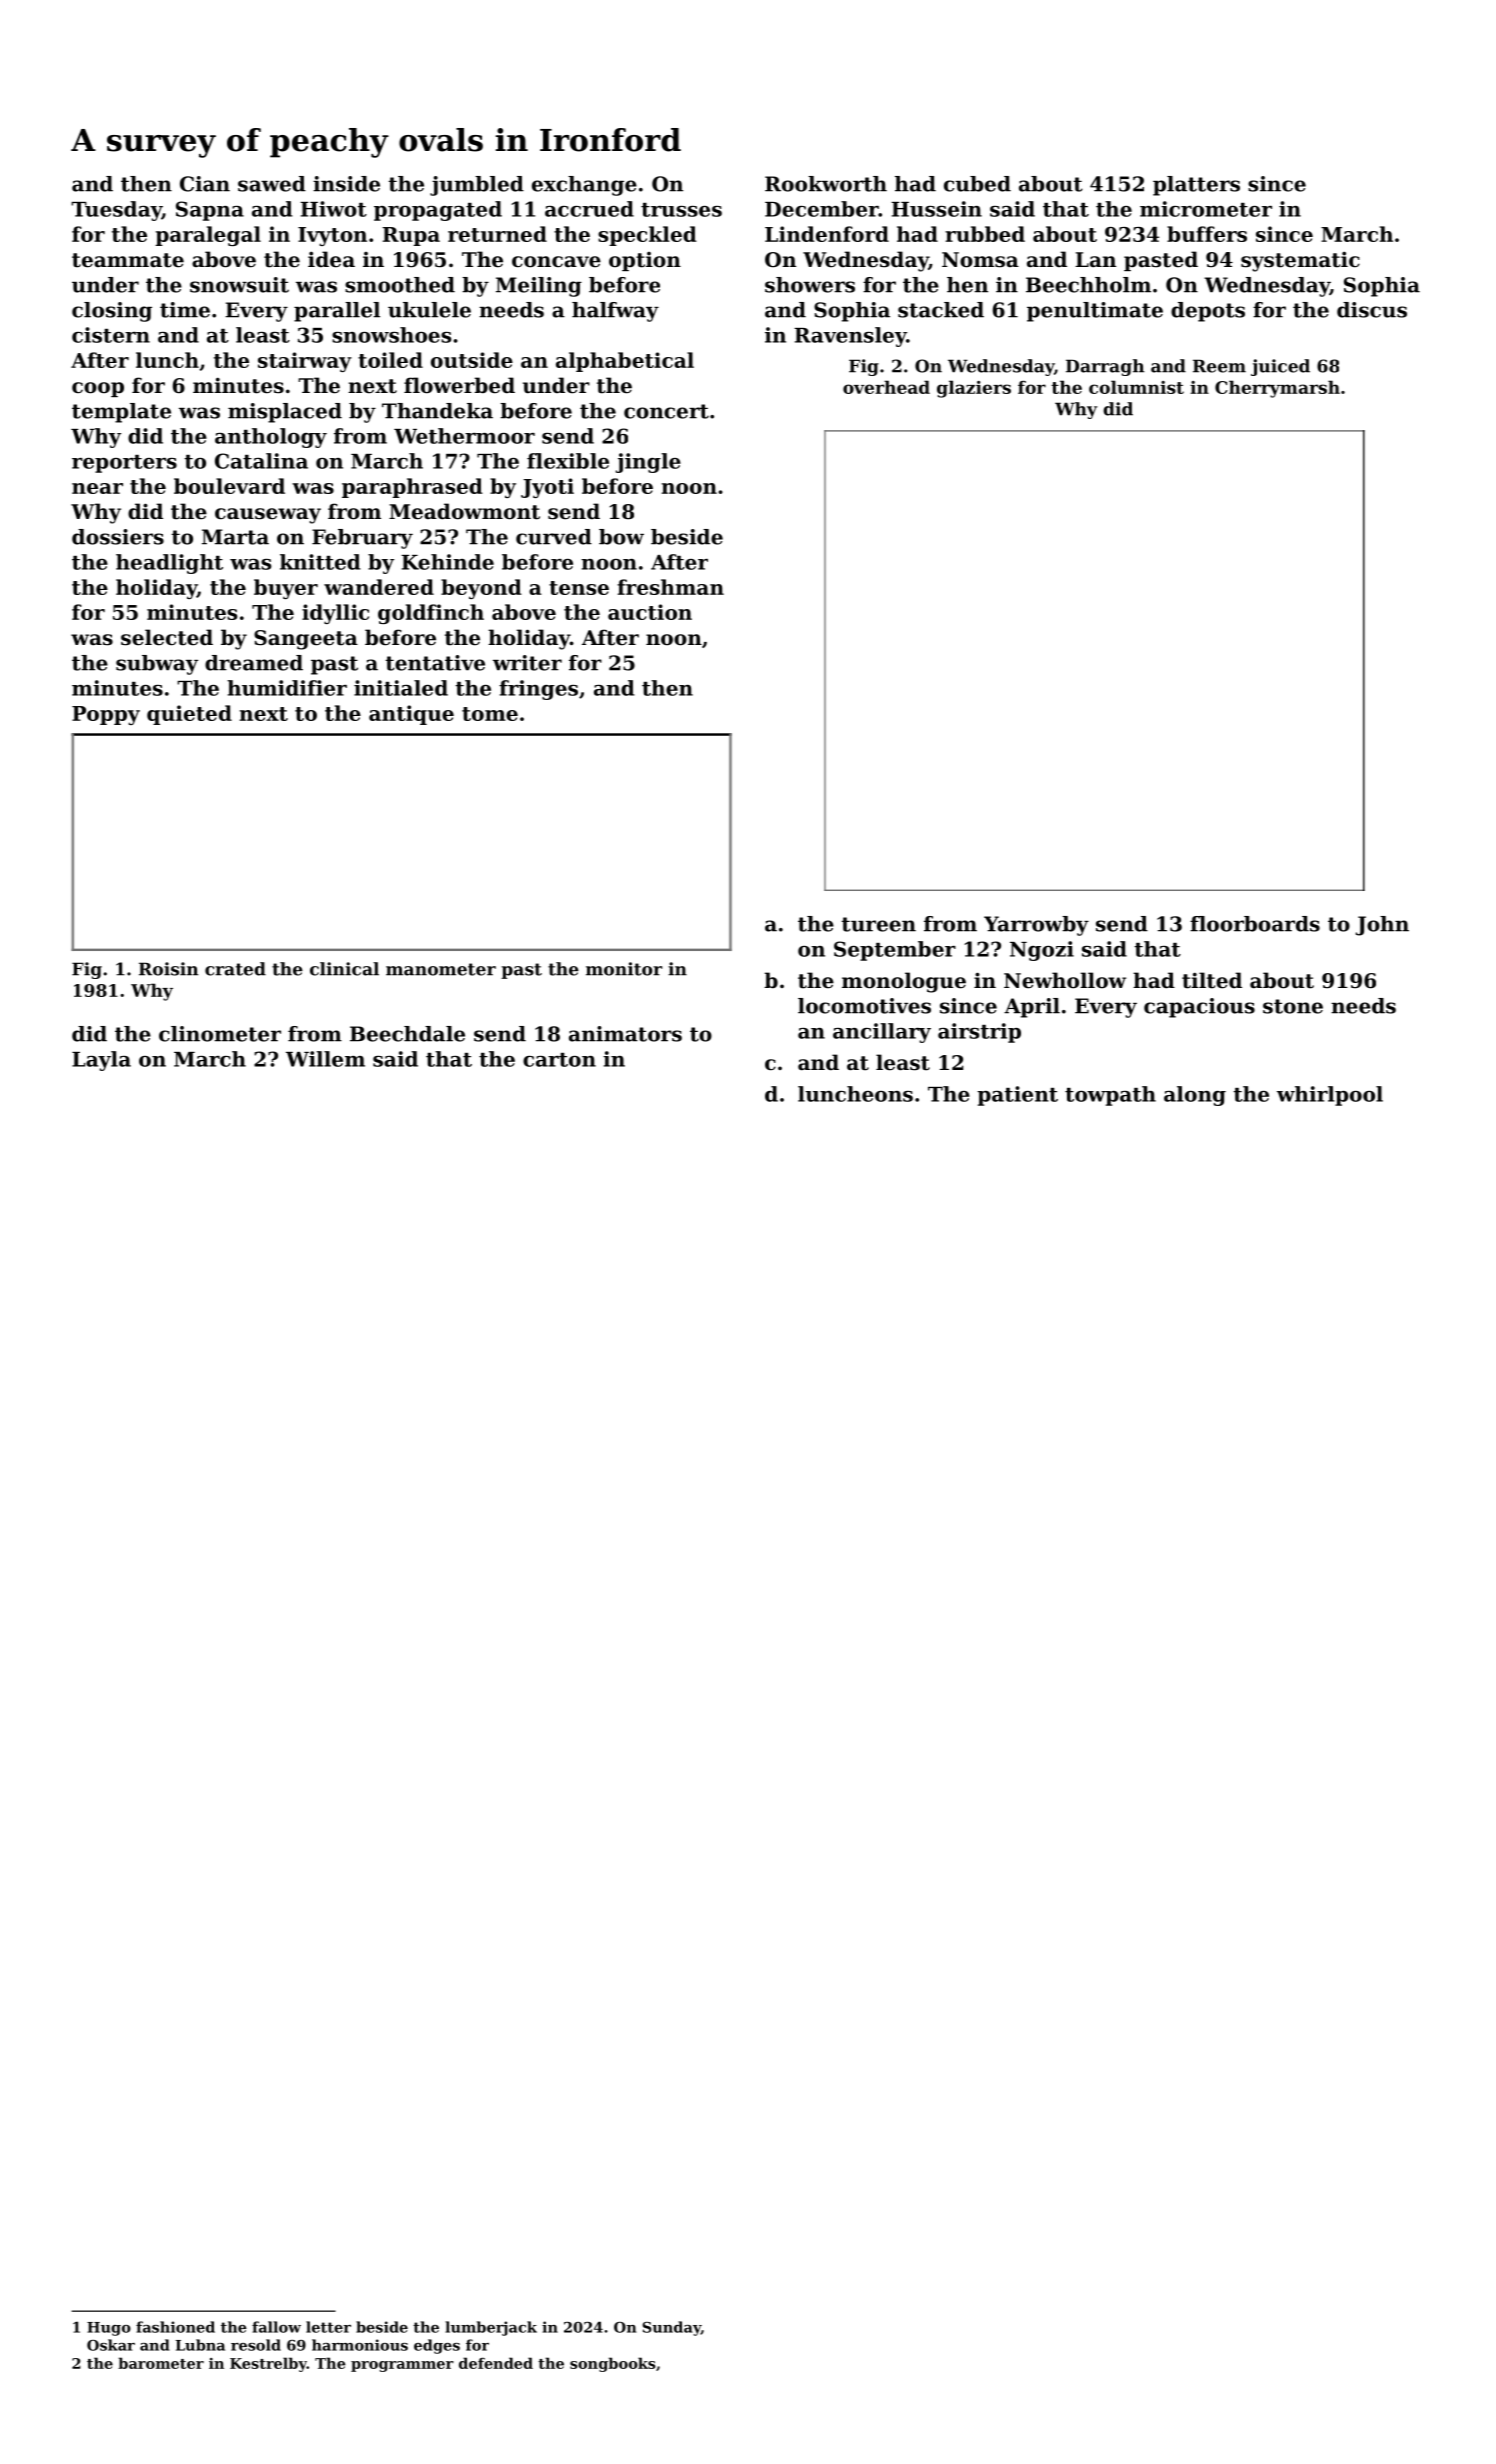 The height and width of the screenshot is (2464, 1496). I want to click on Layla, so click(101, 1061).
